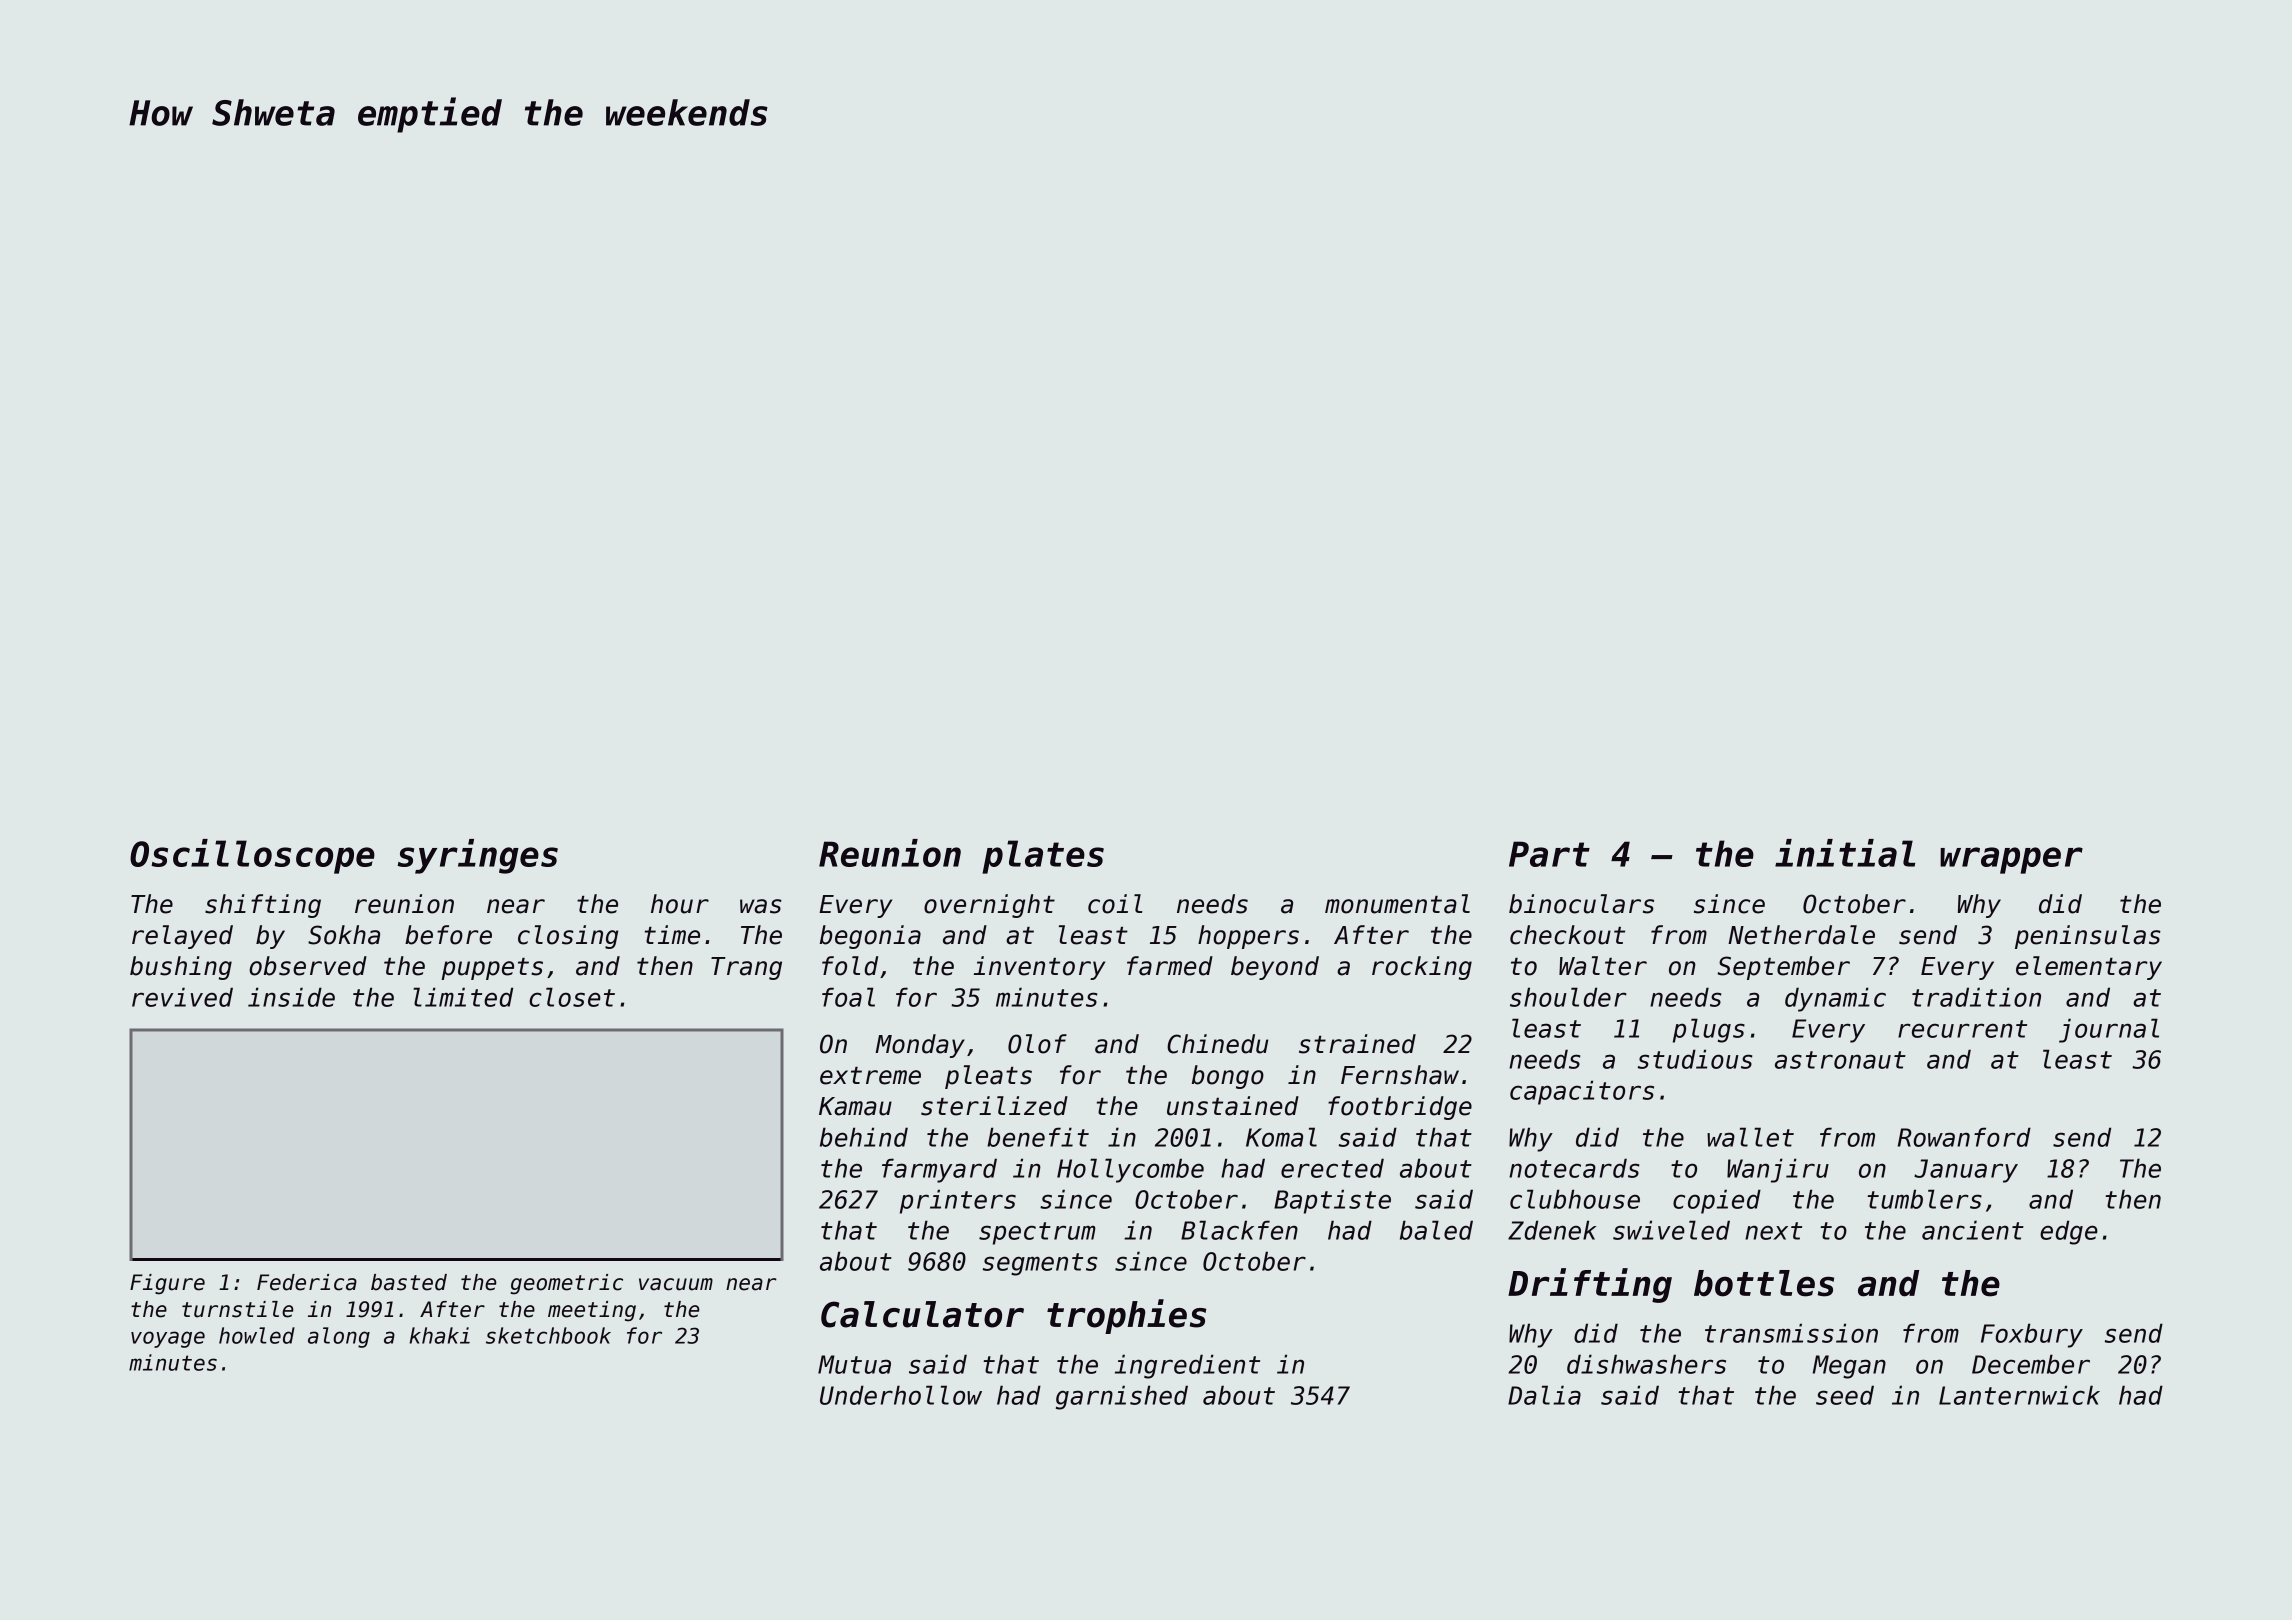 The width and height of the page is (2292, 1620). What do you see at coordinates (1791, 1333) in the page?
I see `transmission` at bounding box center [1791, 1333].
